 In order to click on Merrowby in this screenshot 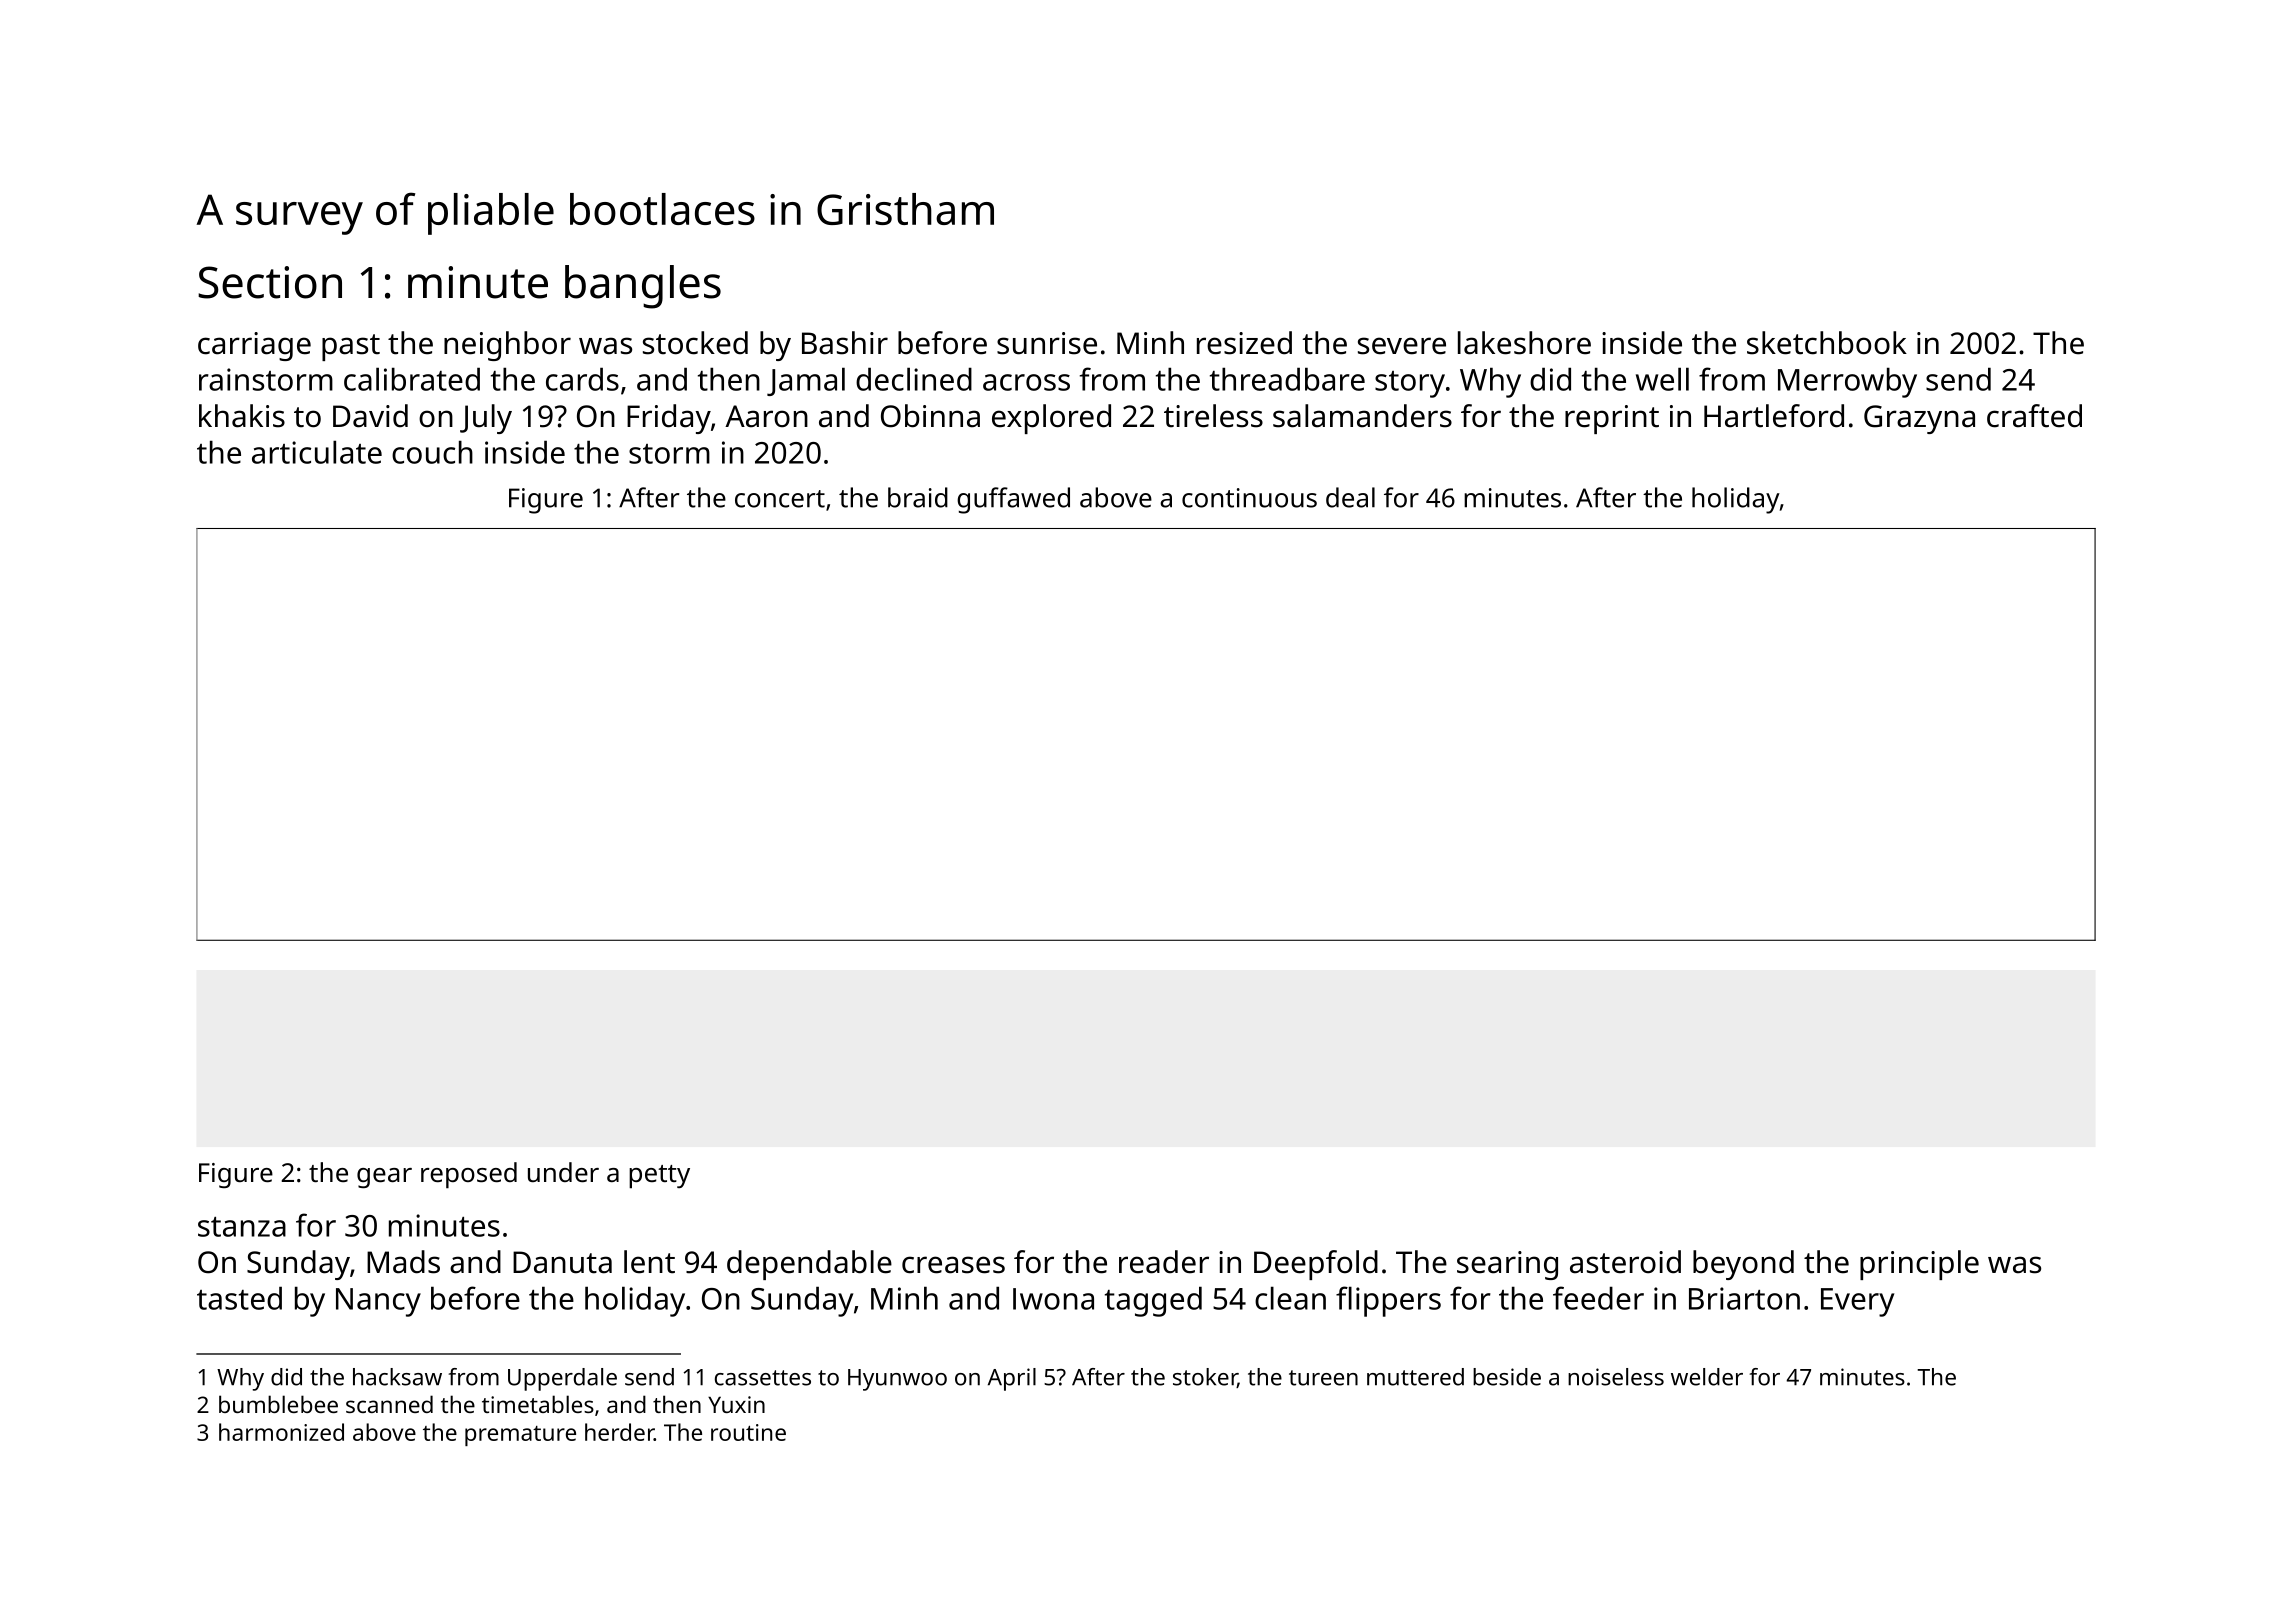, I will do `click(1847, 382)`.
